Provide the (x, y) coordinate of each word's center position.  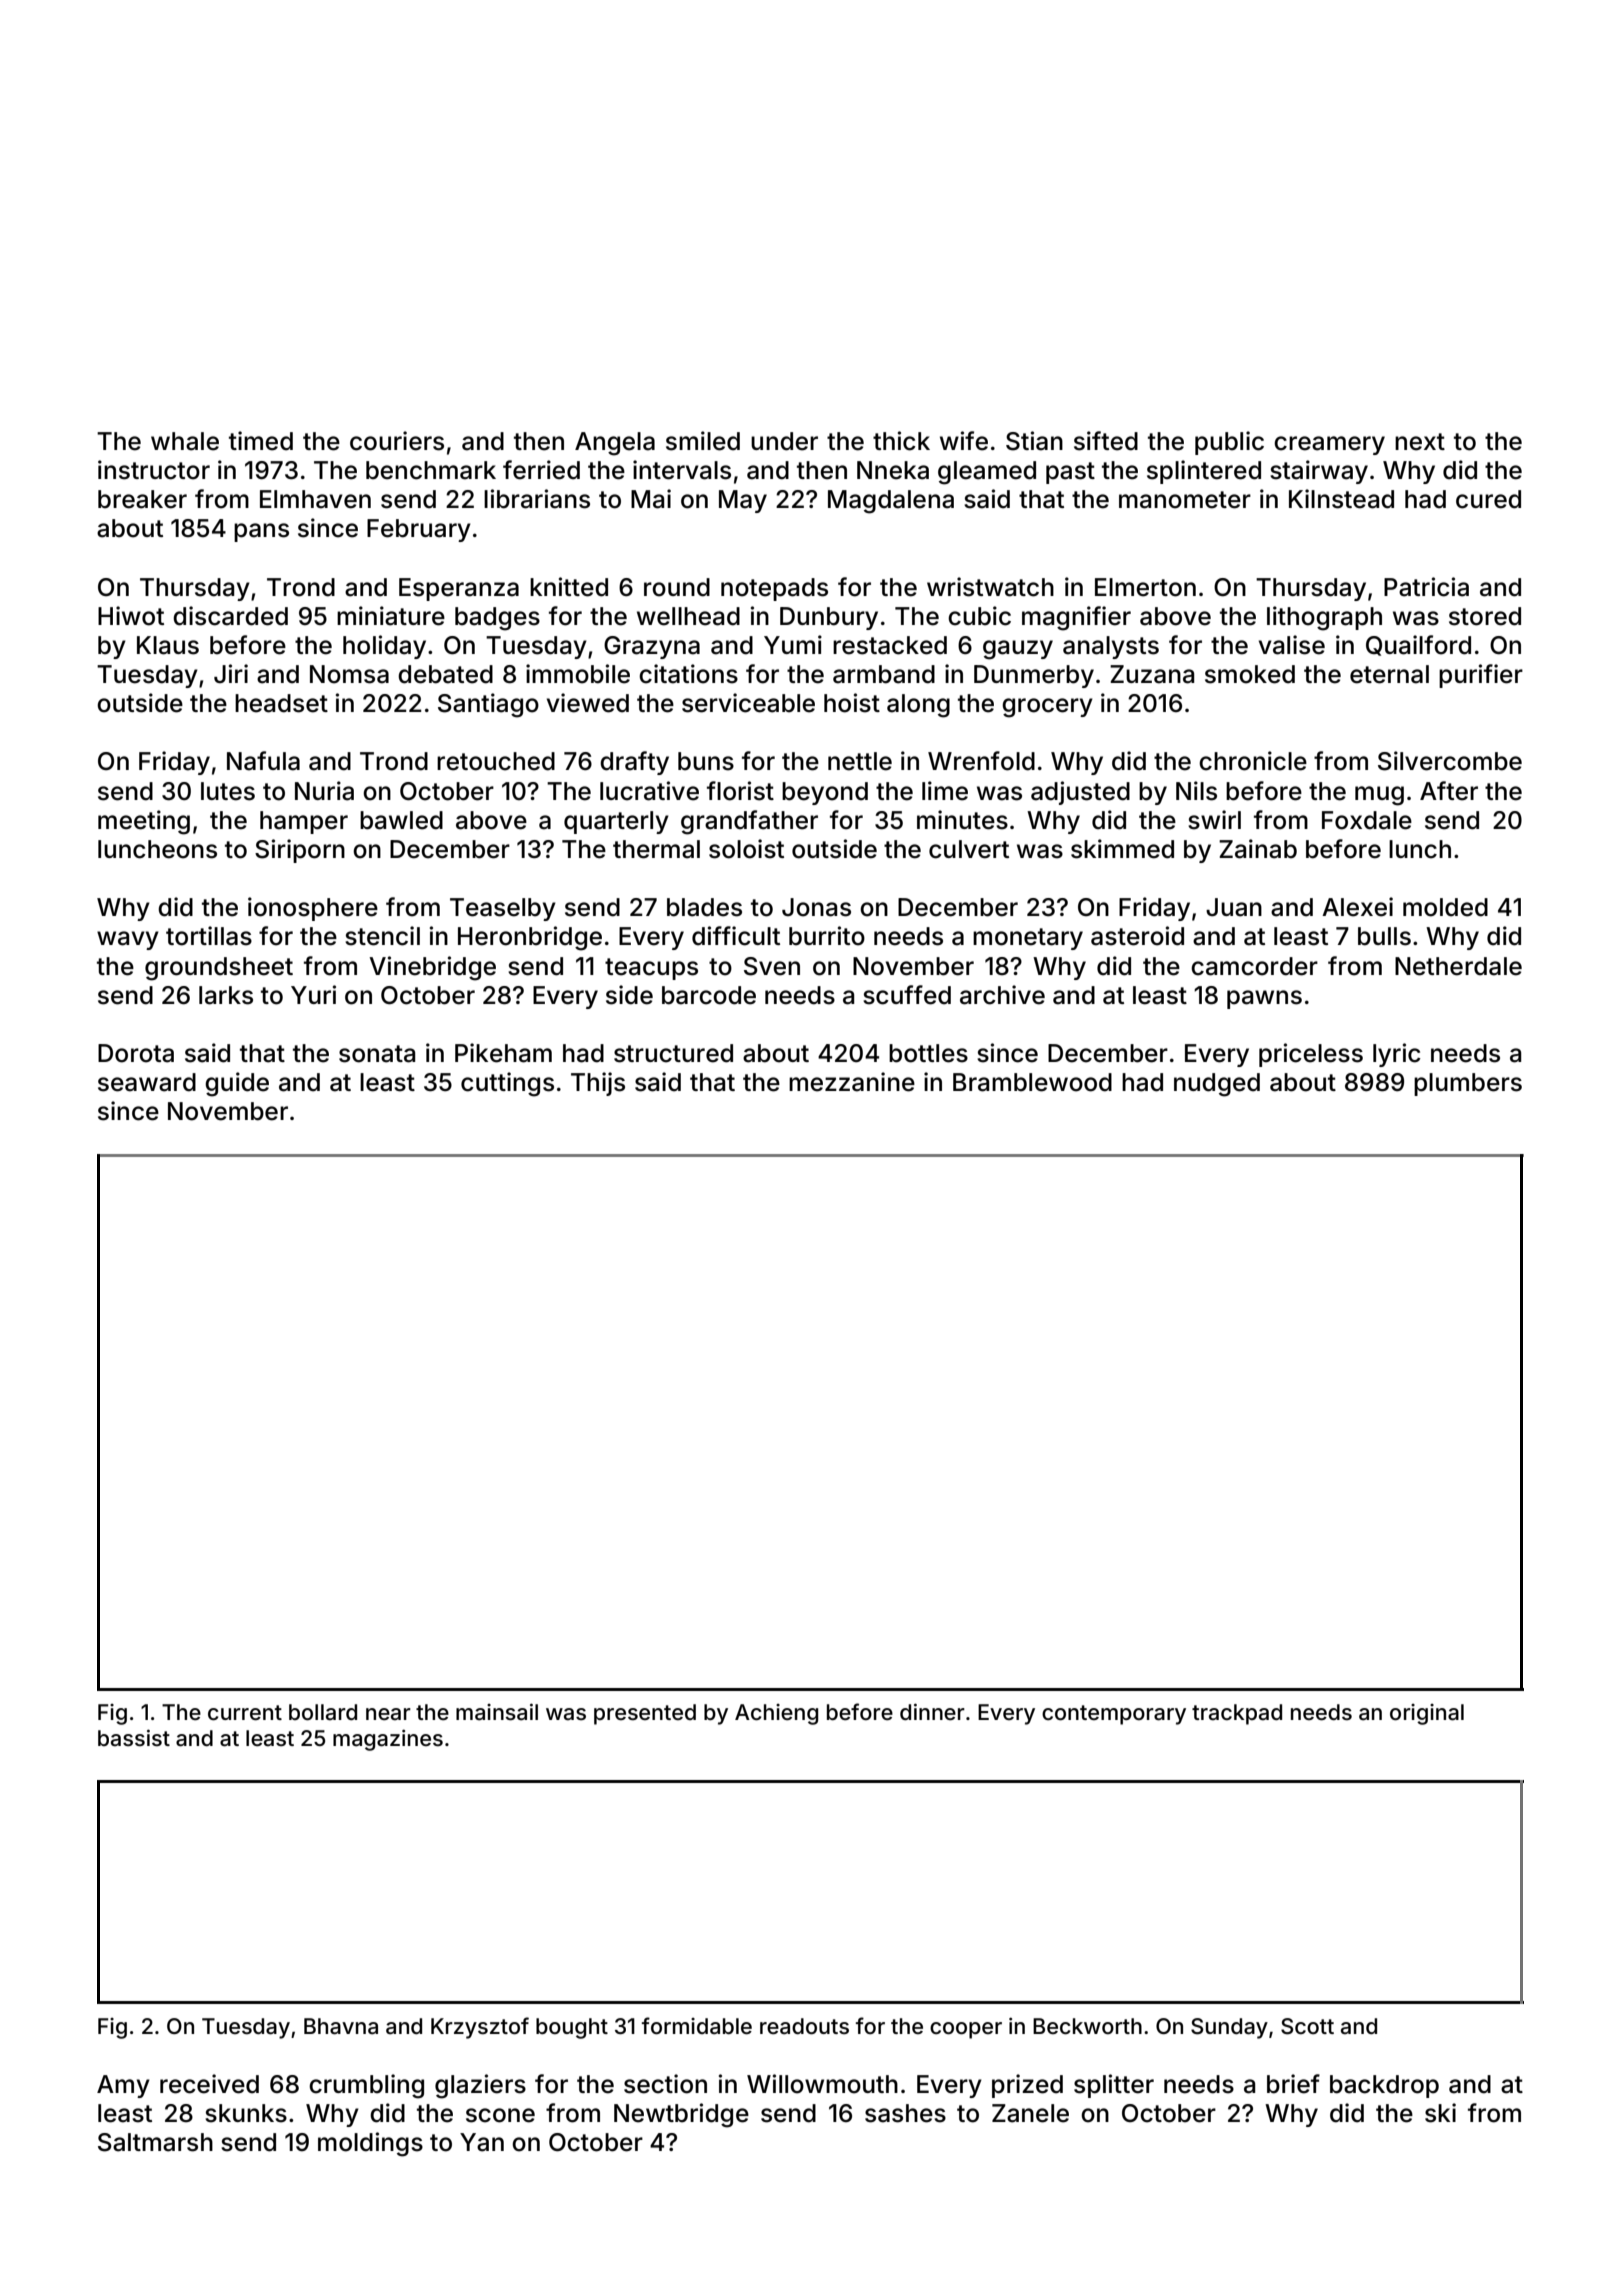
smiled (703, 441)
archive (1002, 995)
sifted (1106, 441)
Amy (123, 2086)
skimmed (1122, 849)
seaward (147, 1082)
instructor (154, 470)
